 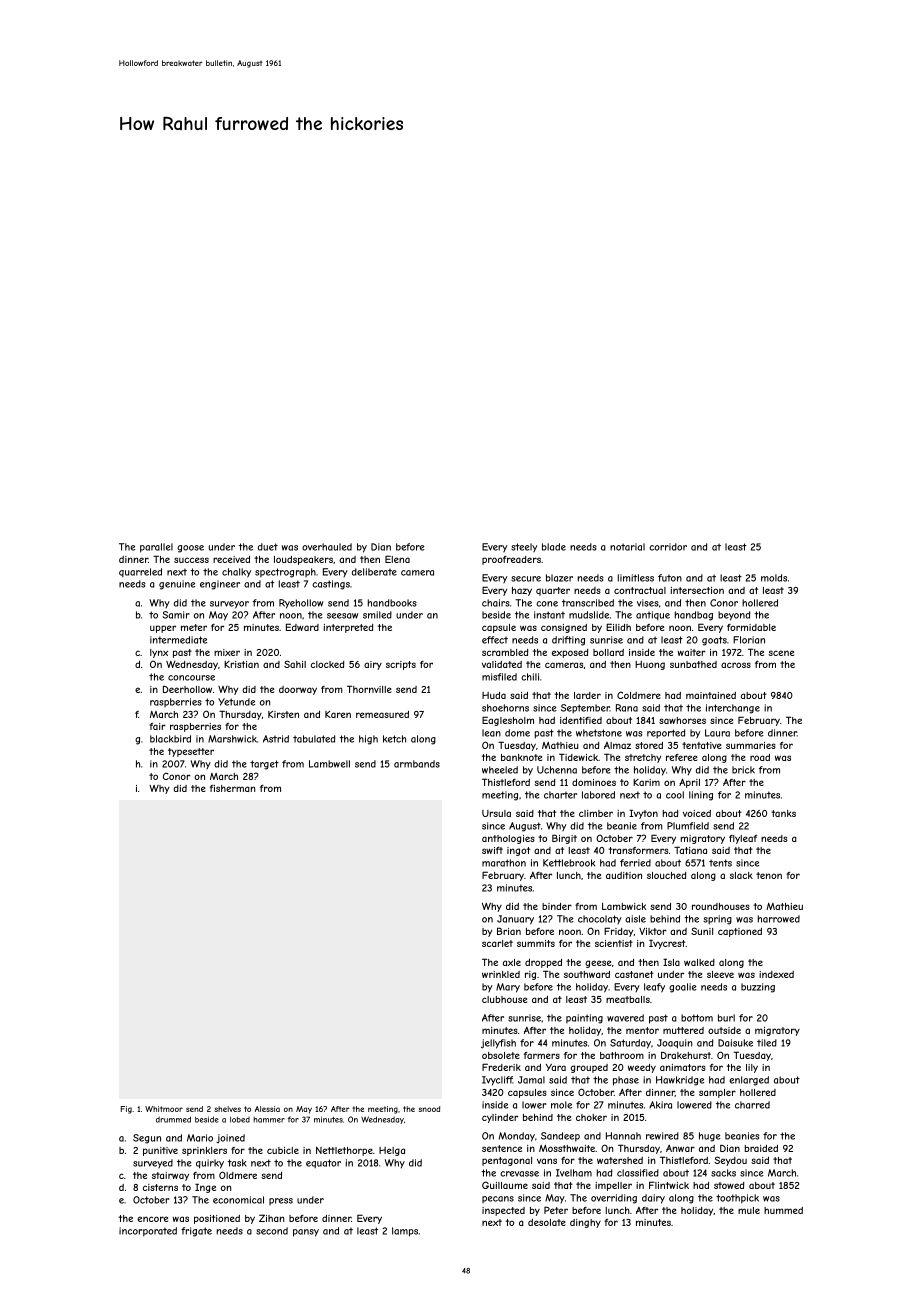 I want to click on captioned, so click(x=740, y=932).
